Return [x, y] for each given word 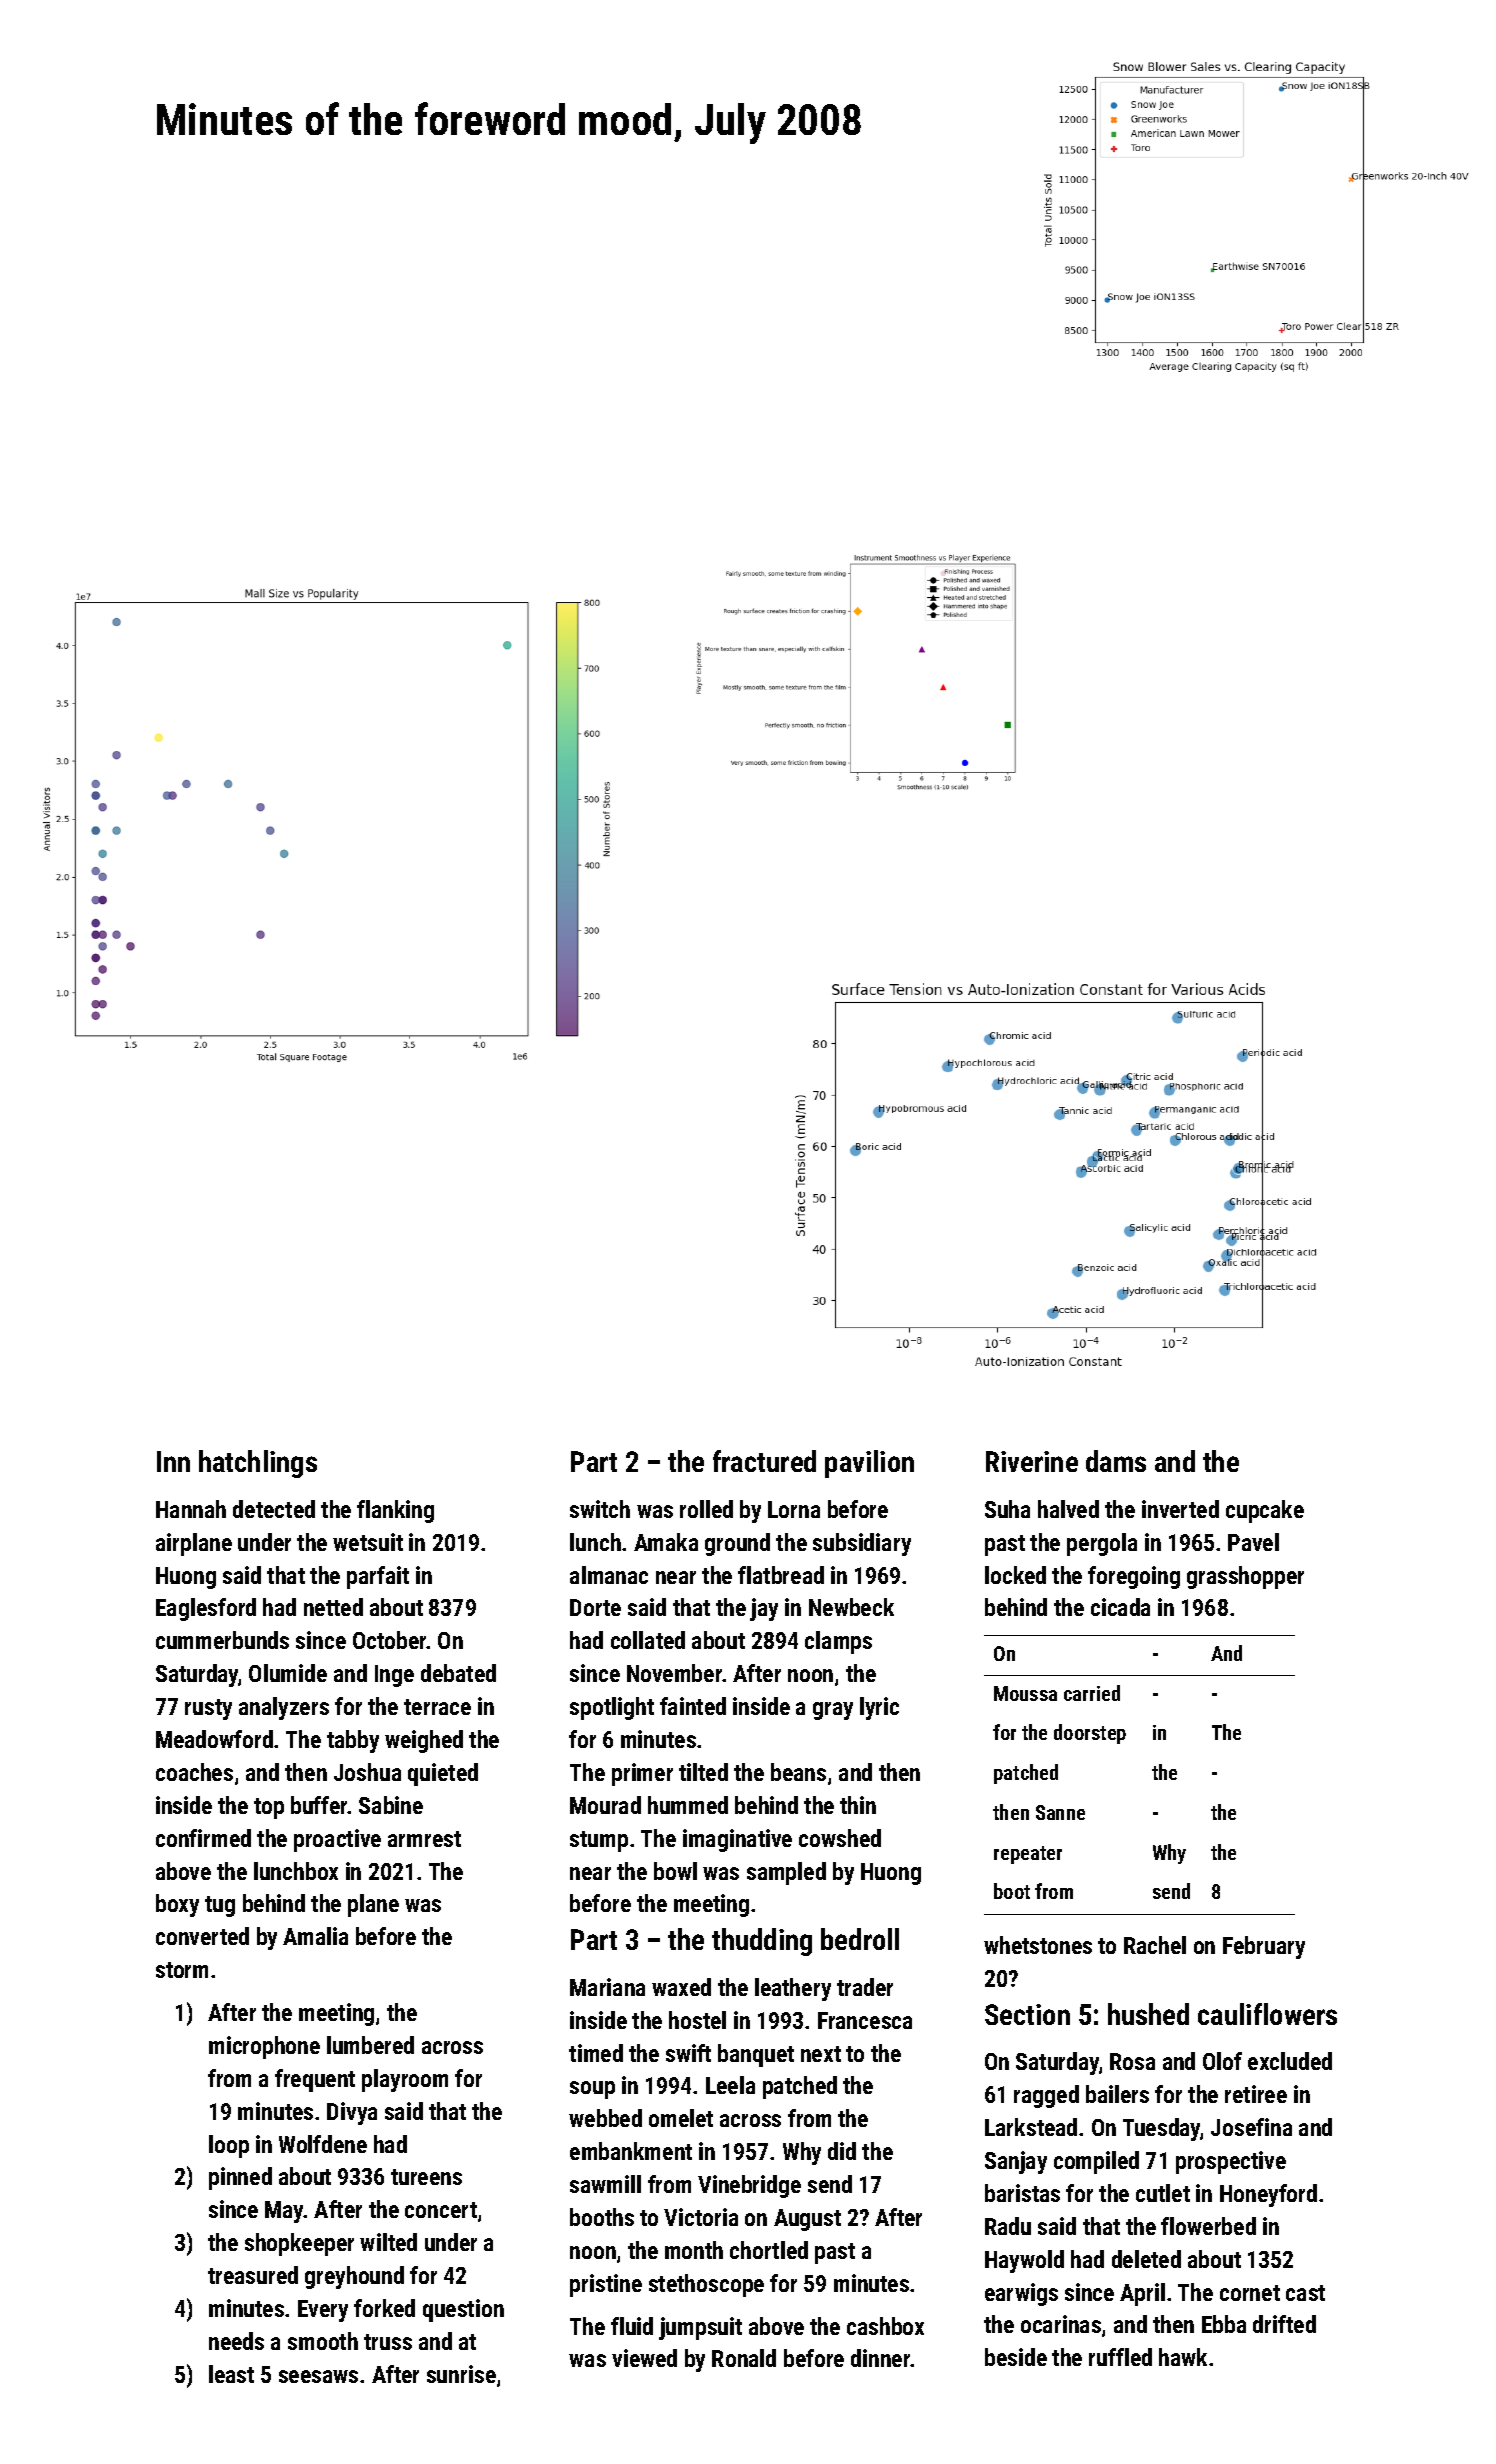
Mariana [607, 1987]
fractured [764, 1461]
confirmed [203, 1838]
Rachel [1155, 1945]
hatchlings [258, 1464]
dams [1116, 1461]
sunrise [461, 2374]
